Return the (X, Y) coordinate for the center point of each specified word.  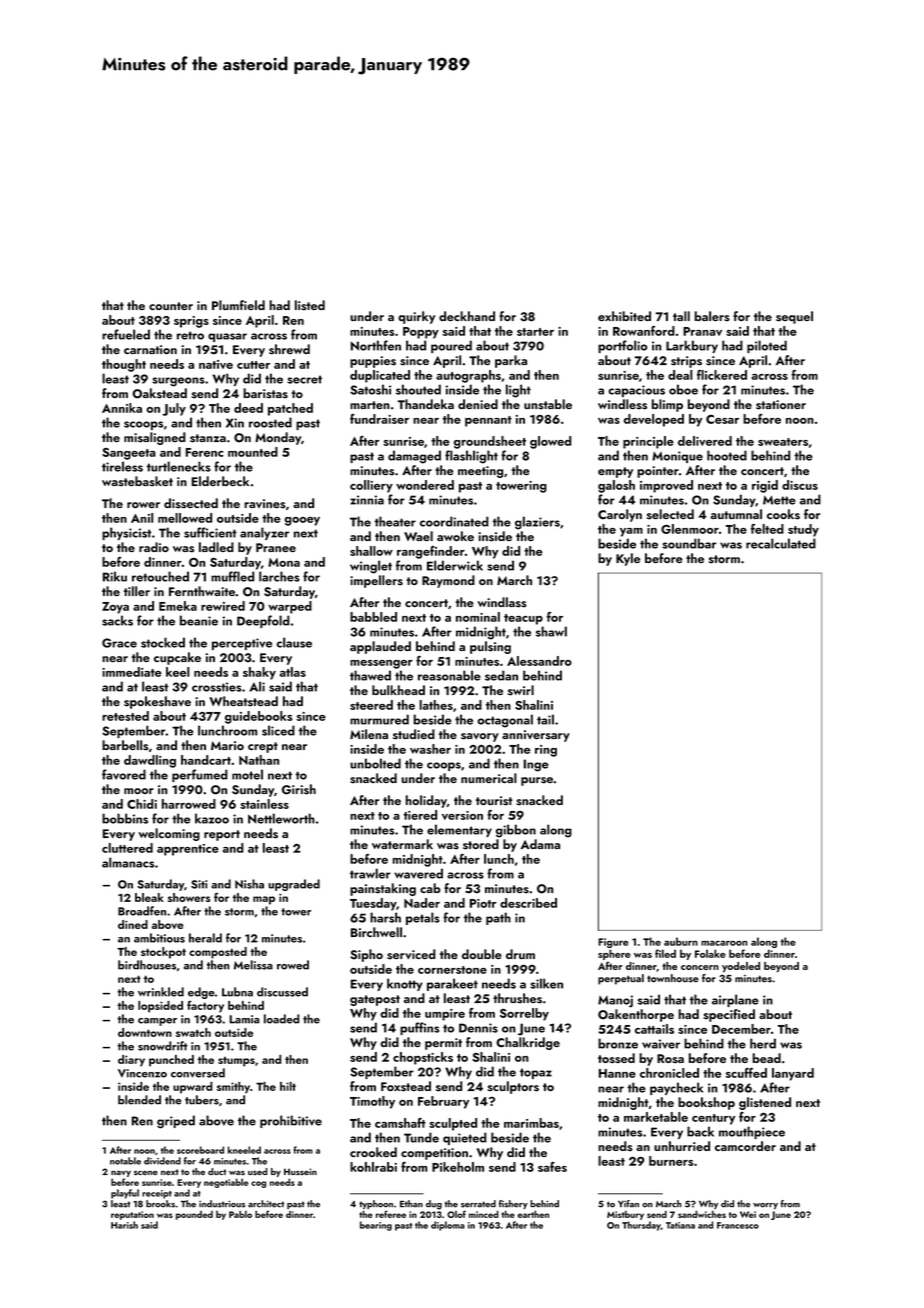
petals (423, 918)
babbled (373, 617)
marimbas (531, 1123)
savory (480, 737)
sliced (278, 730)
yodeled (741, 967)
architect (266, 1204)
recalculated (781, 543)
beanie (199, 620)
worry (765, 1206)
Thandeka (426, 404)
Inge (536, 765)
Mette (779, 500)
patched (290, 409)
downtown (145, 1032)
